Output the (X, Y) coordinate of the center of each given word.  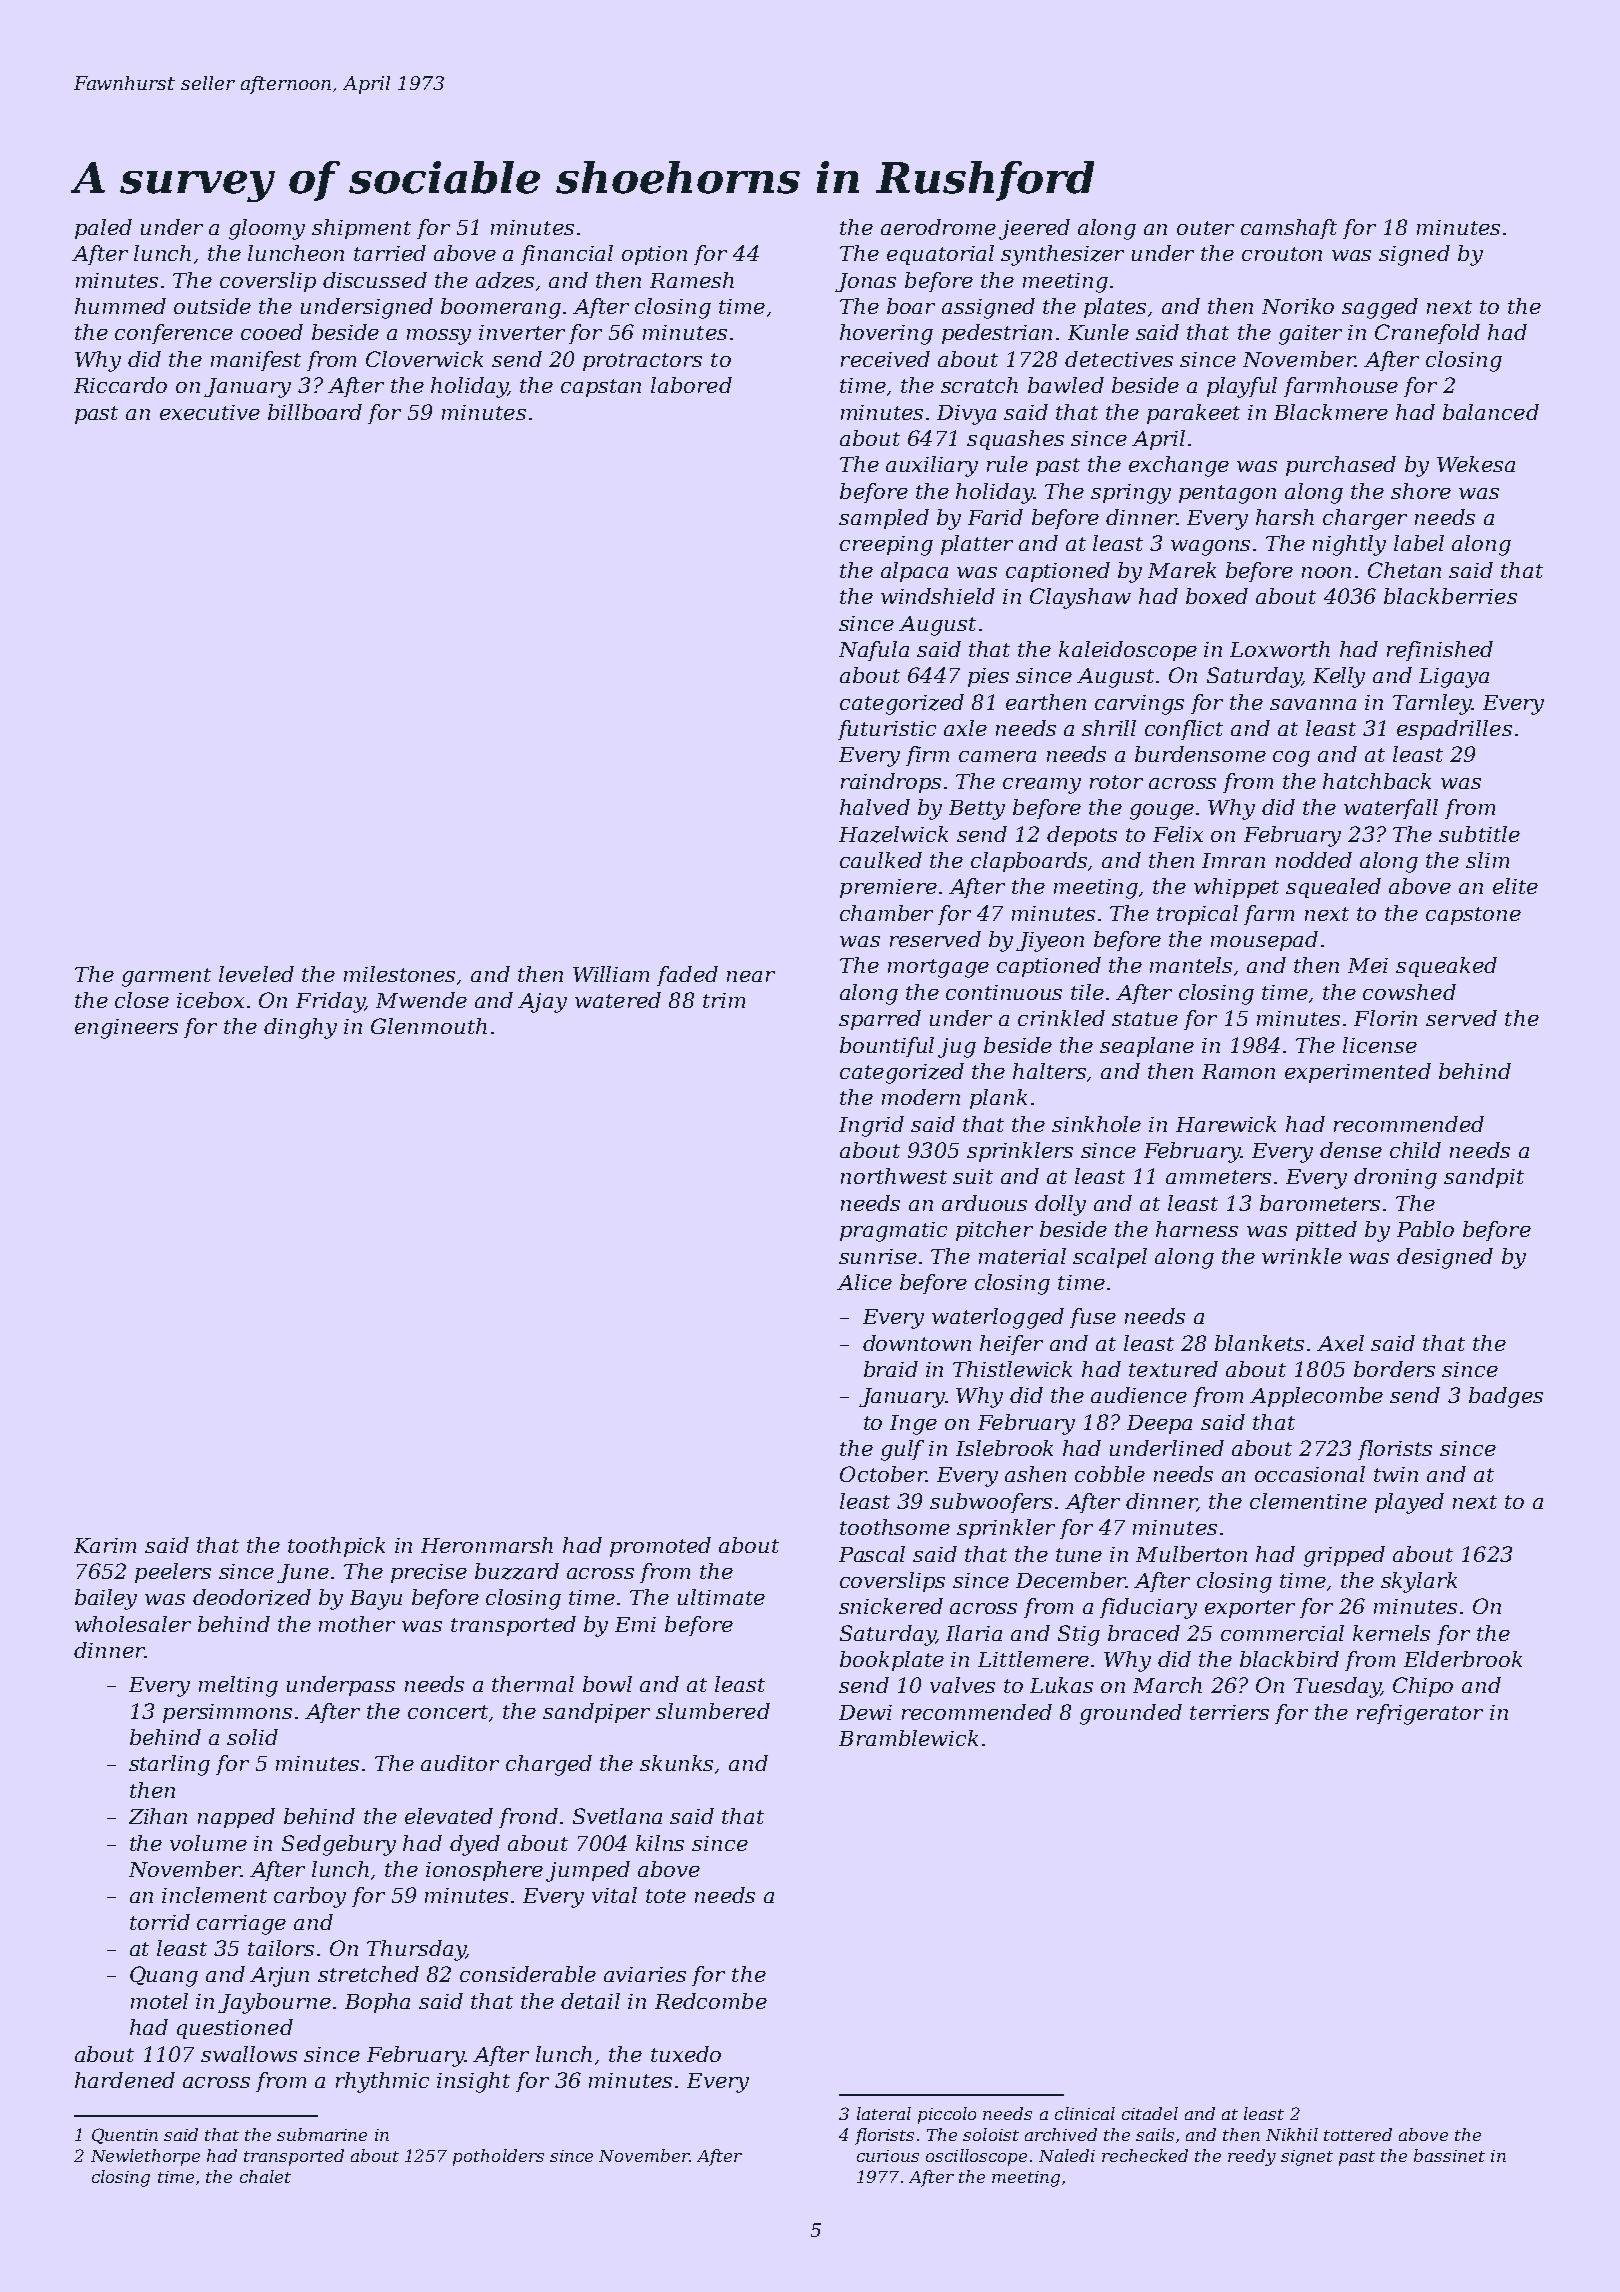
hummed (120, 306)
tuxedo (686, 2054)
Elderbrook (1463, 1659)
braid (891, 1369)
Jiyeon (1050, 942)
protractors (642, 362)
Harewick (1226, 1124)
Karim (105, 1545)
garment (166, 977)
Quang (164, 1976)
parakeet (1193, 414)
